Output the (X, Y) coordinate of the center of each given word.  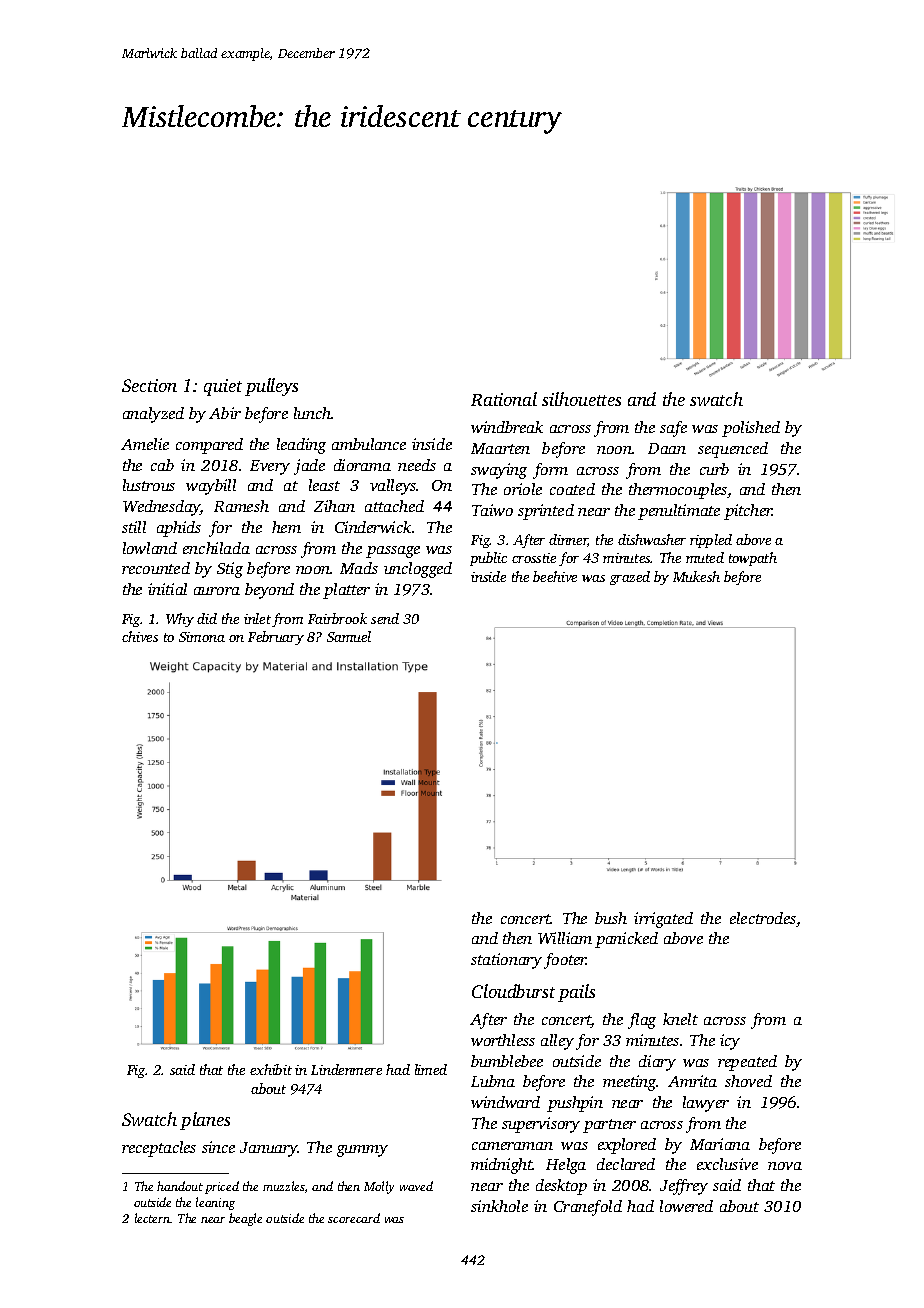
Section (149, 385)
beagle (245, 1219)
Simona (202, 637)
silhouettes (581, 399)
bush (611, 918)
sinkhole (499, 1206)
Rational (504, 399)
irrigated (663, 920)
